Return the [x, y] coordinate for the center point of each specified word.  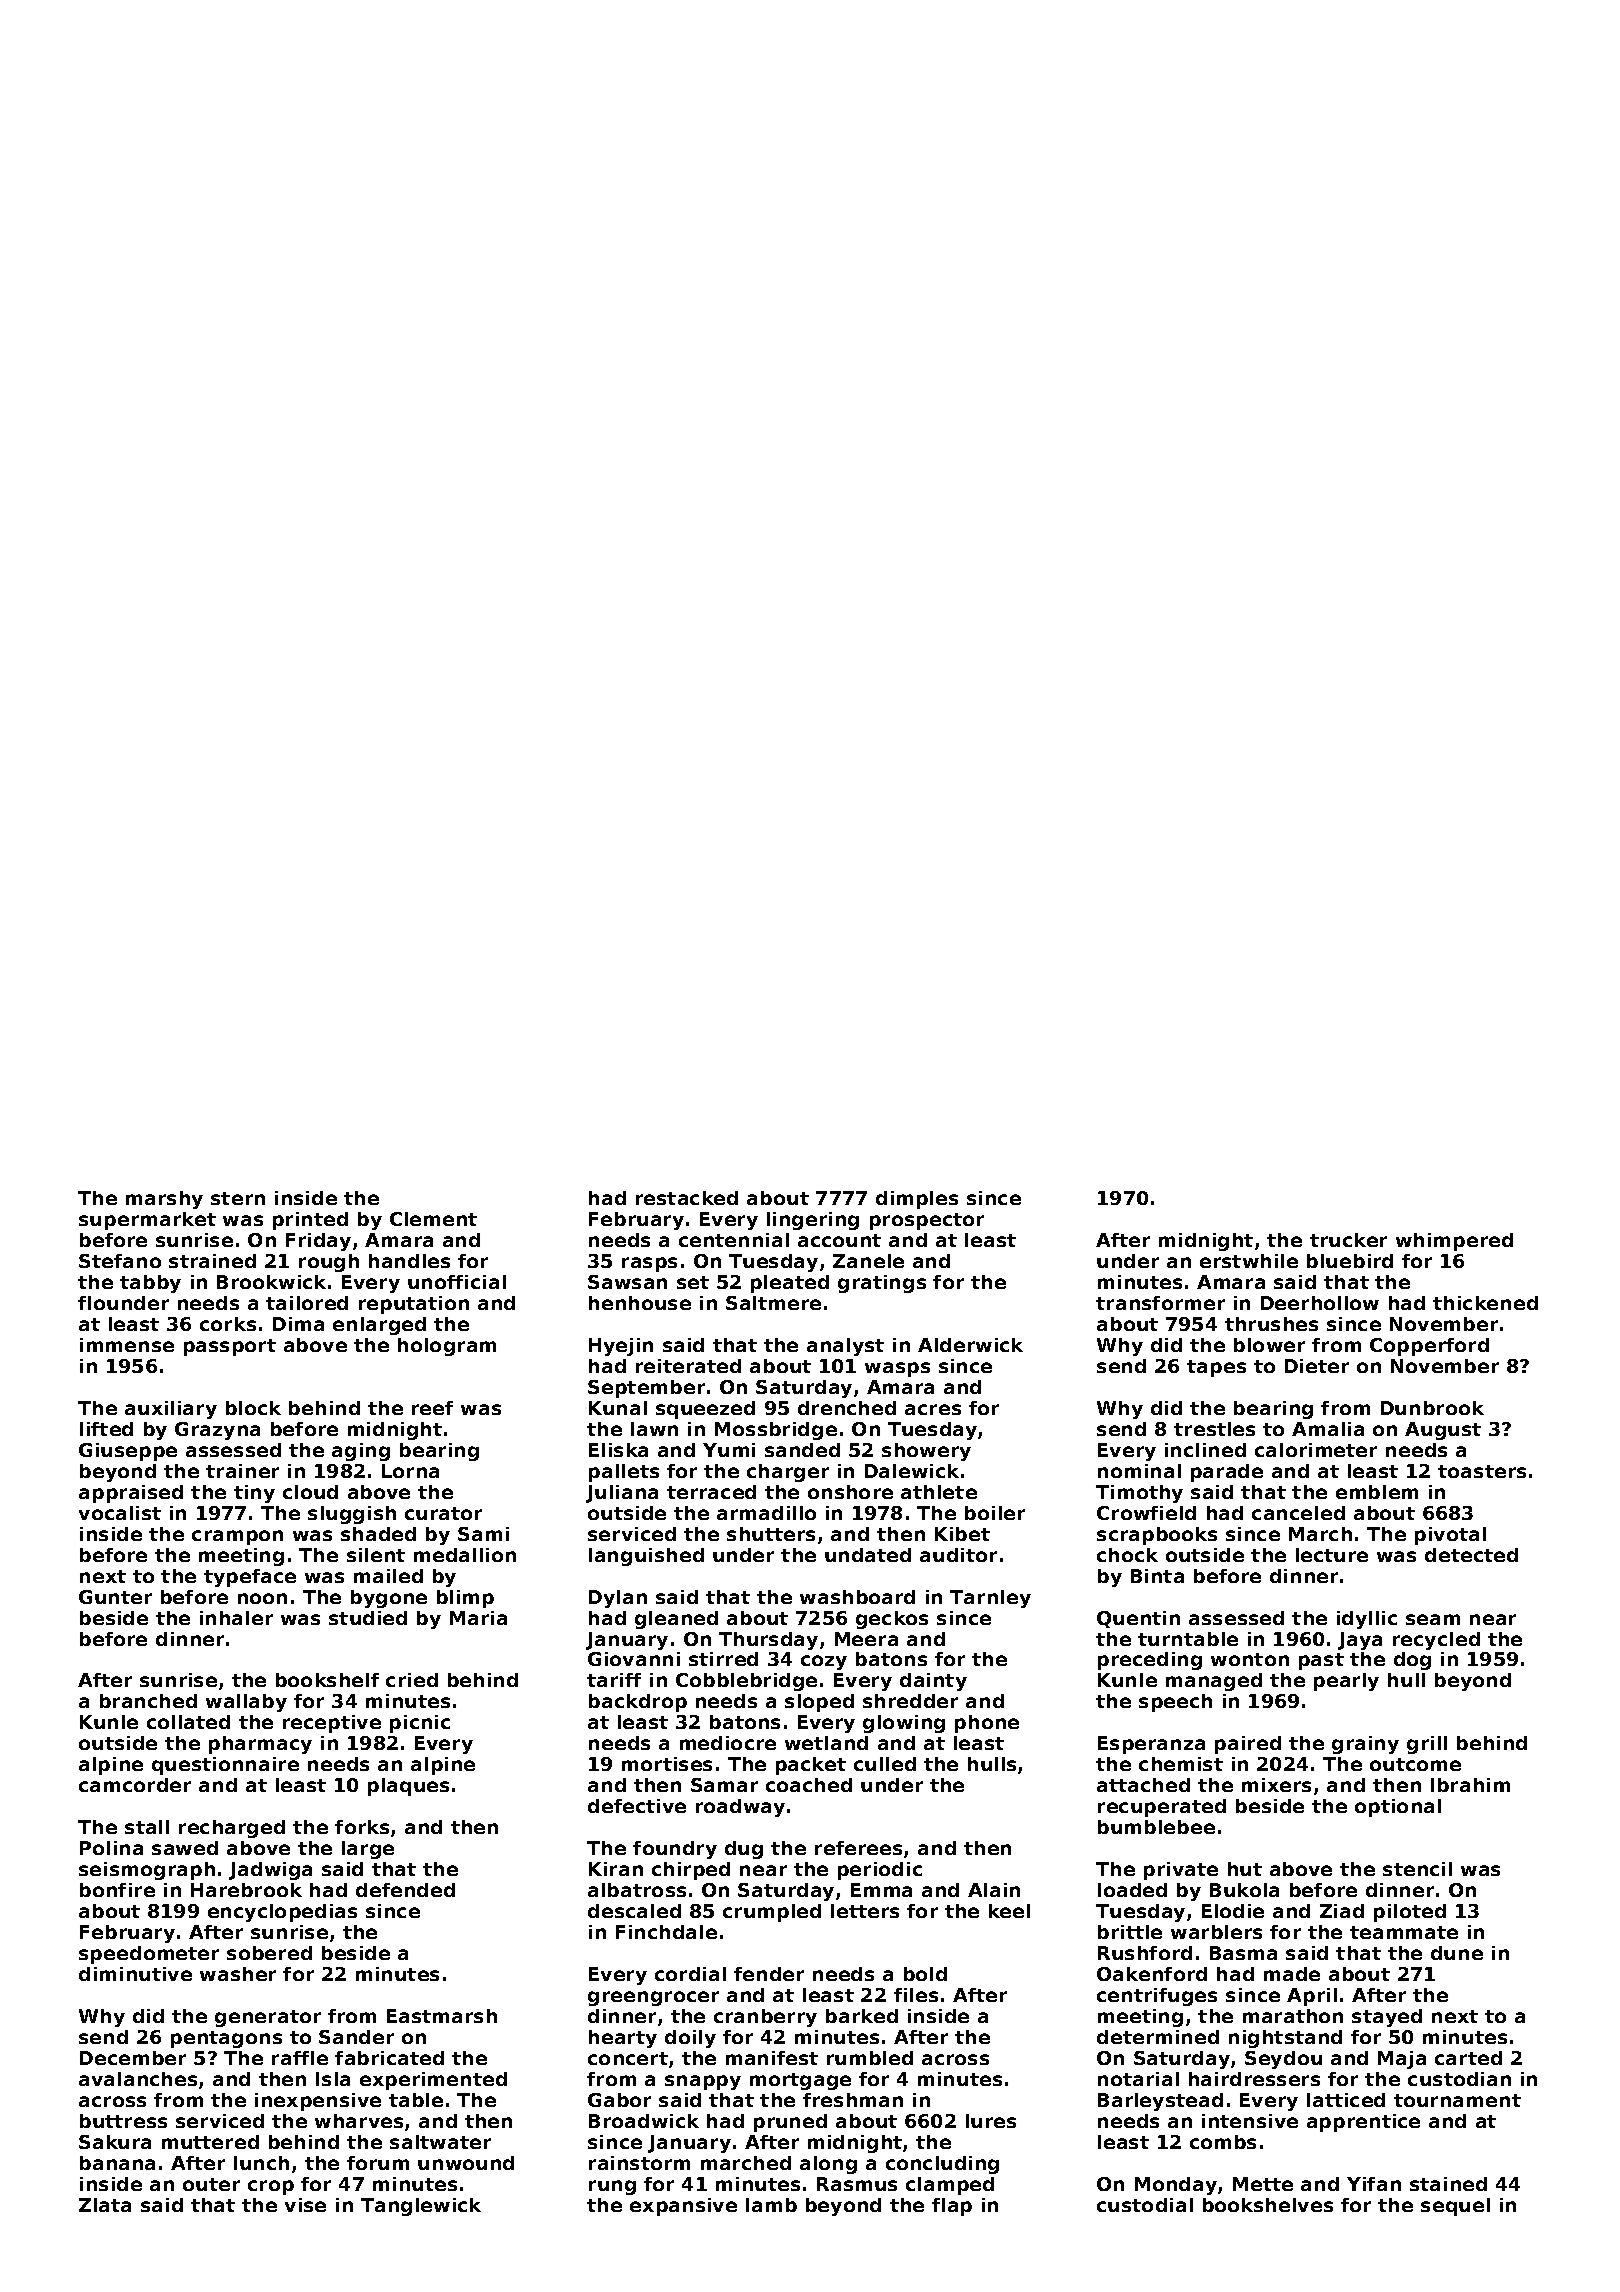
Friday [318, 1242]
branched [148, 1701]
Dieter [1317, 1366]
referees [858, 1848]
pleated [790, 1284]
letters [865, 1911]
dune [1457, 1953]
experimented [433, 2081]
